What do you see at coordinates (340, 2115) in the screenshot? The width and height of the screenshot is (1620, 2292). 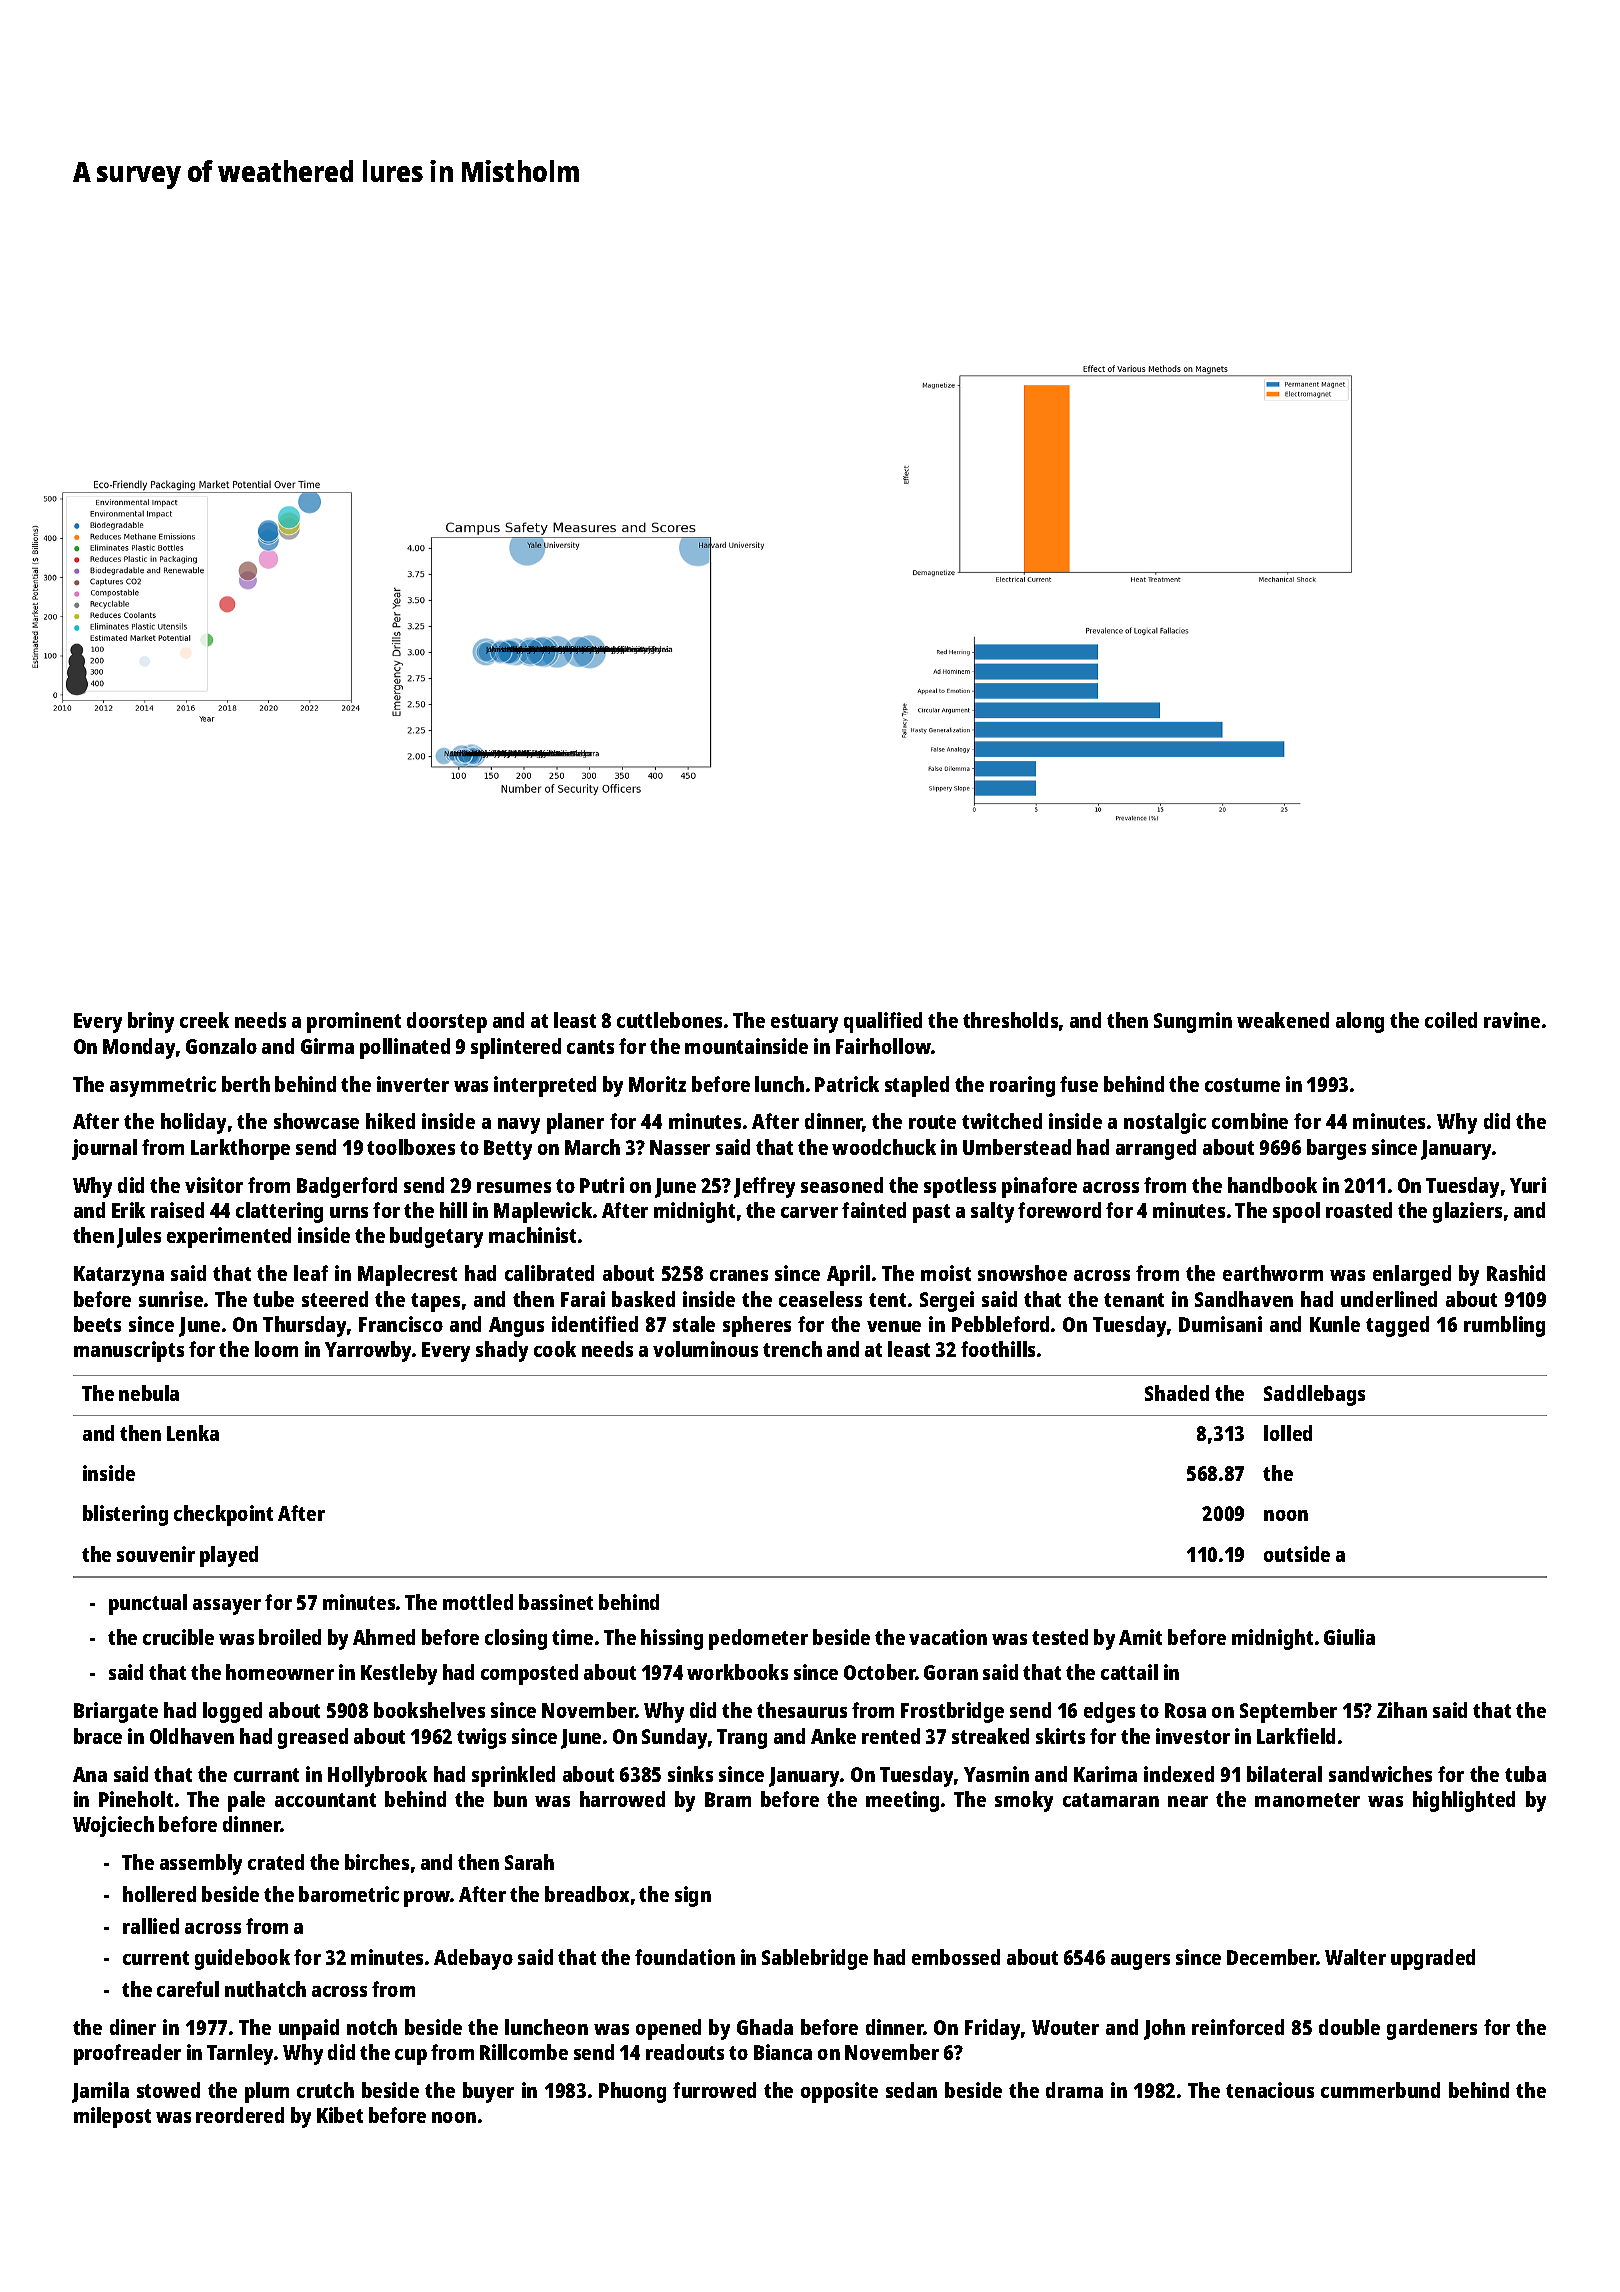 I see `Kibet` at bounding box center [340, 2115].
